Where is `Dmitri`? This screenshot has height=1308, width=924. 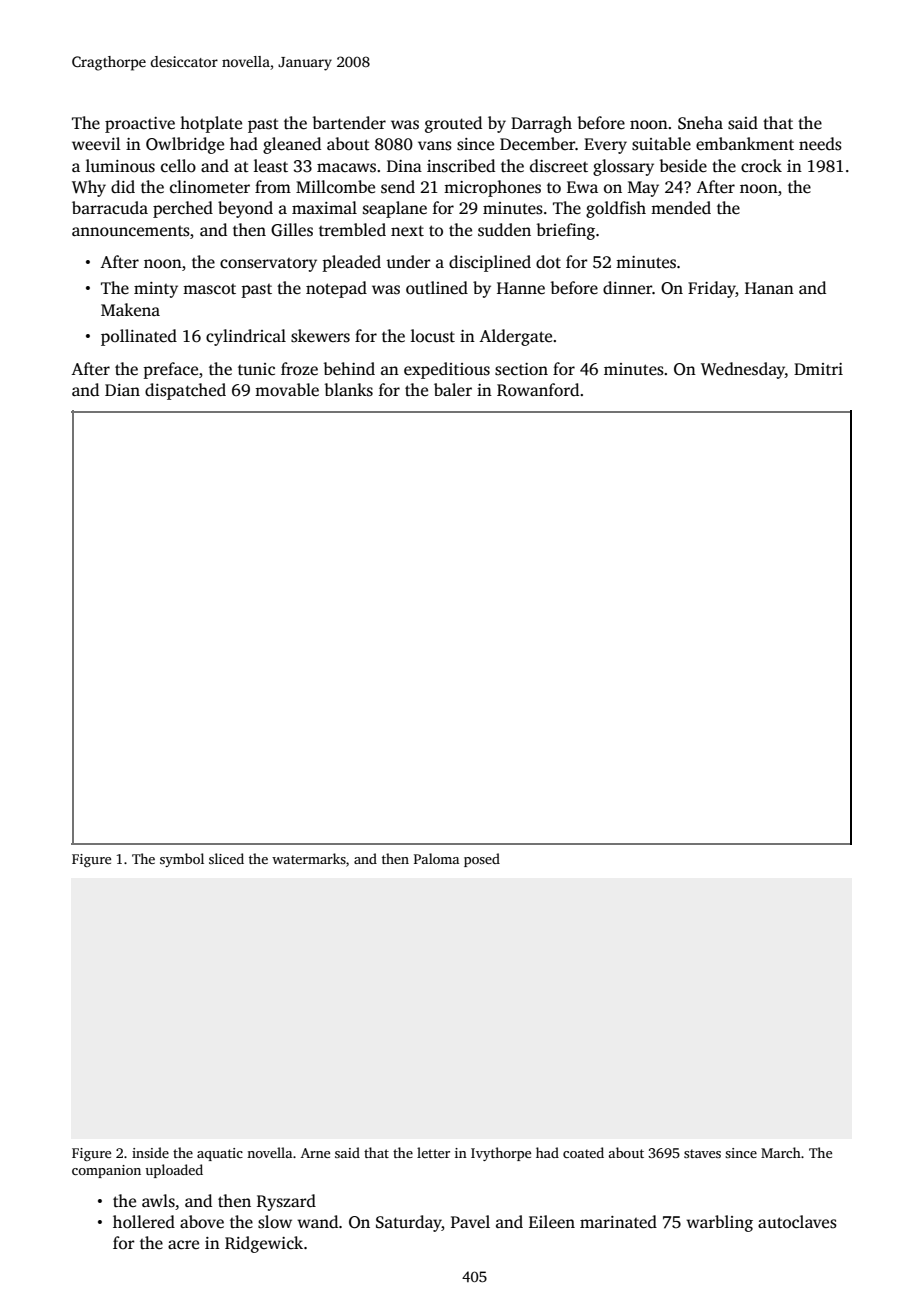
Dmitri is located at coordinates (818, 369).
